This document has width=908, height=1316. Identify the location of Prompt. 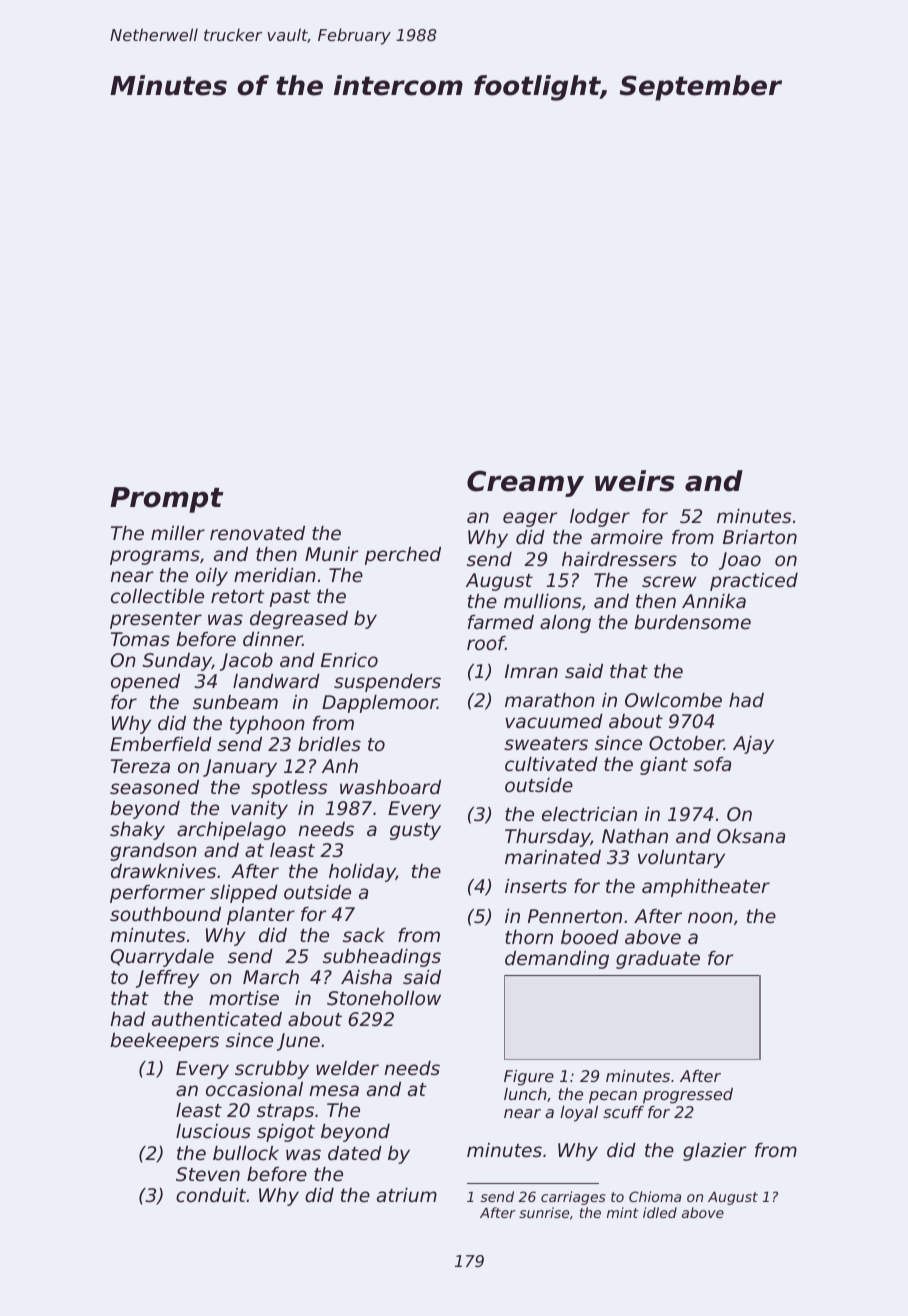
(167, 500).
